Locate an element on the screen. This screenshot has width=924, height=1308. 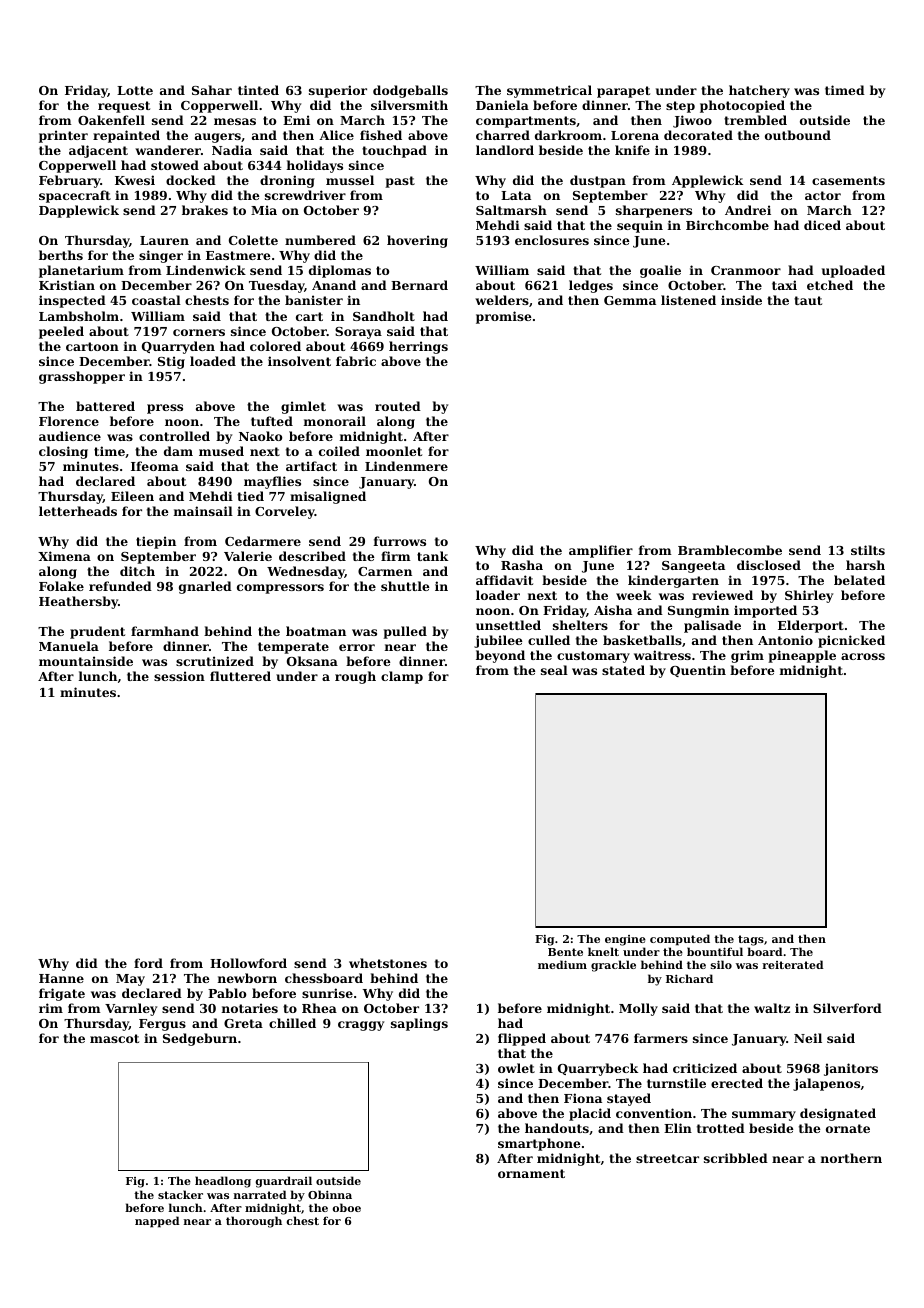
napped is located at coordinates (157, 1222).
